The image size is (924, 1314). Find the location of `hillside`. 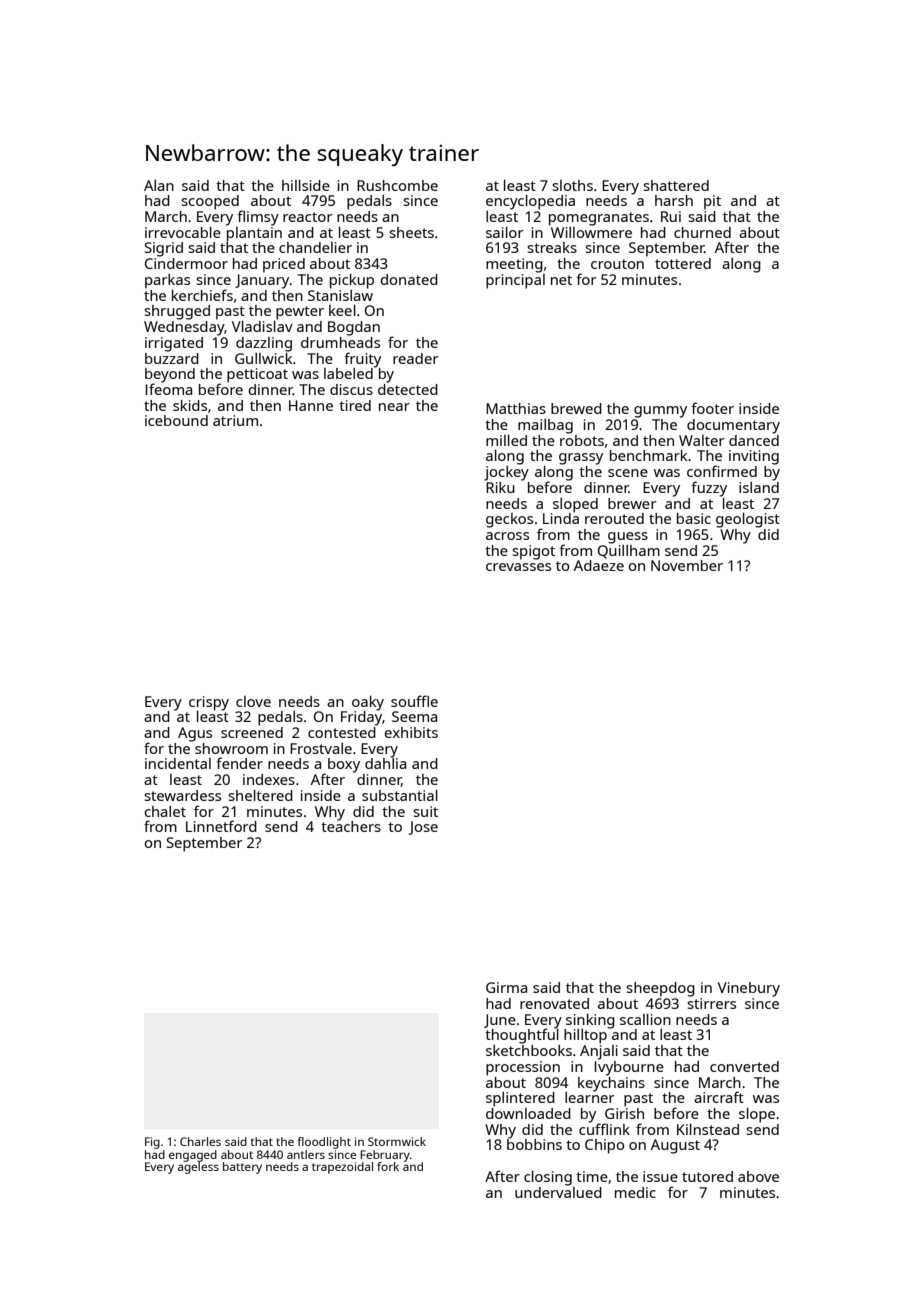

hillside is located at coordinates (306, 185).
